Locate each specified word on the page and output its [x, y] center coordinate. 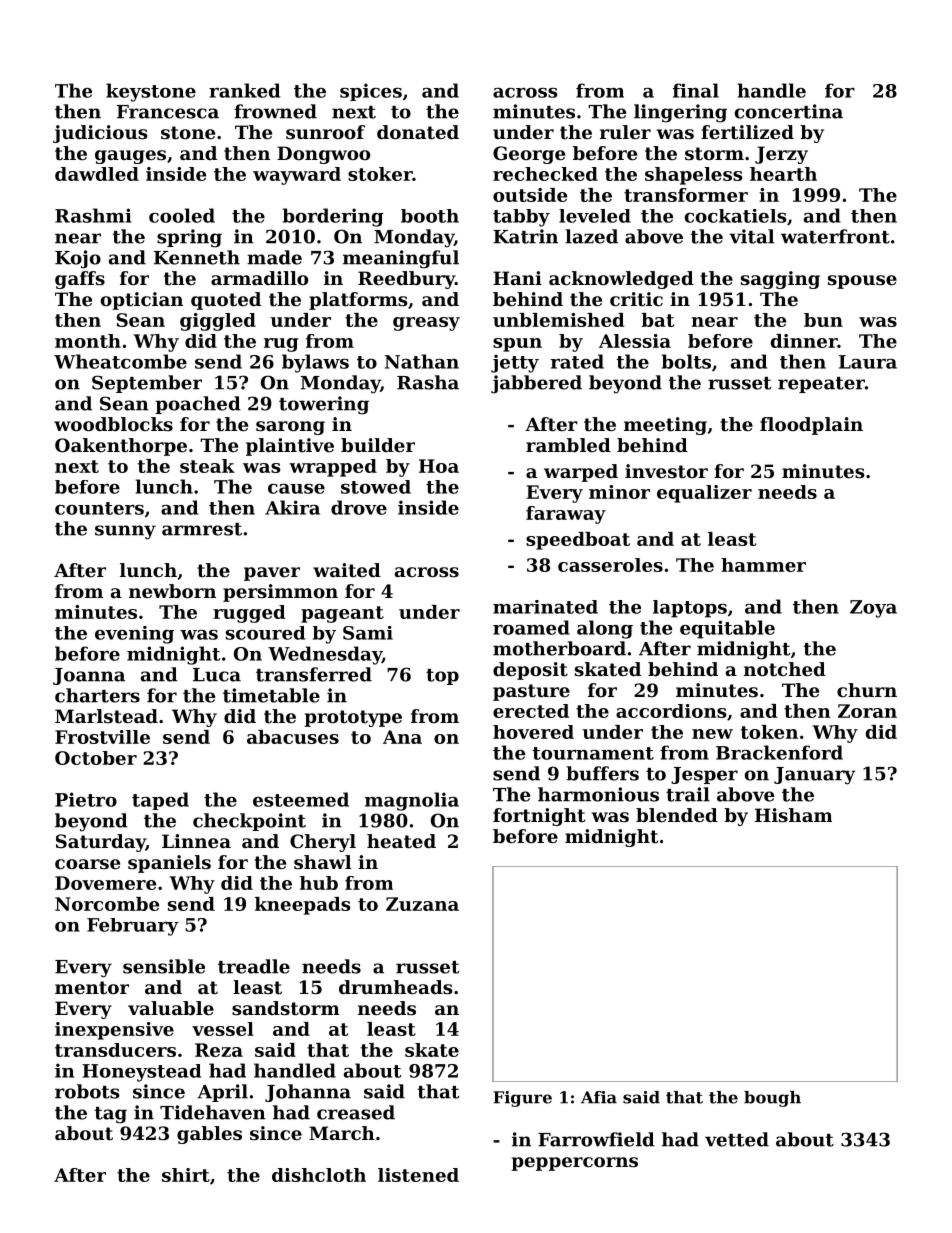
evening [134, 635]
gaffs [80, 280]
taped [160, 801]
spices [371, 92]
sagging [780, 280]
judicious [100, 134]
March [342, 1133]
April [222, 1093]
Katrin [525, 236]
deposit [530, 671]
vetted [737, 1139]
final [696, 90]
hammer [763, 565]
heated [401, 841]
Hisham [793, 815]
